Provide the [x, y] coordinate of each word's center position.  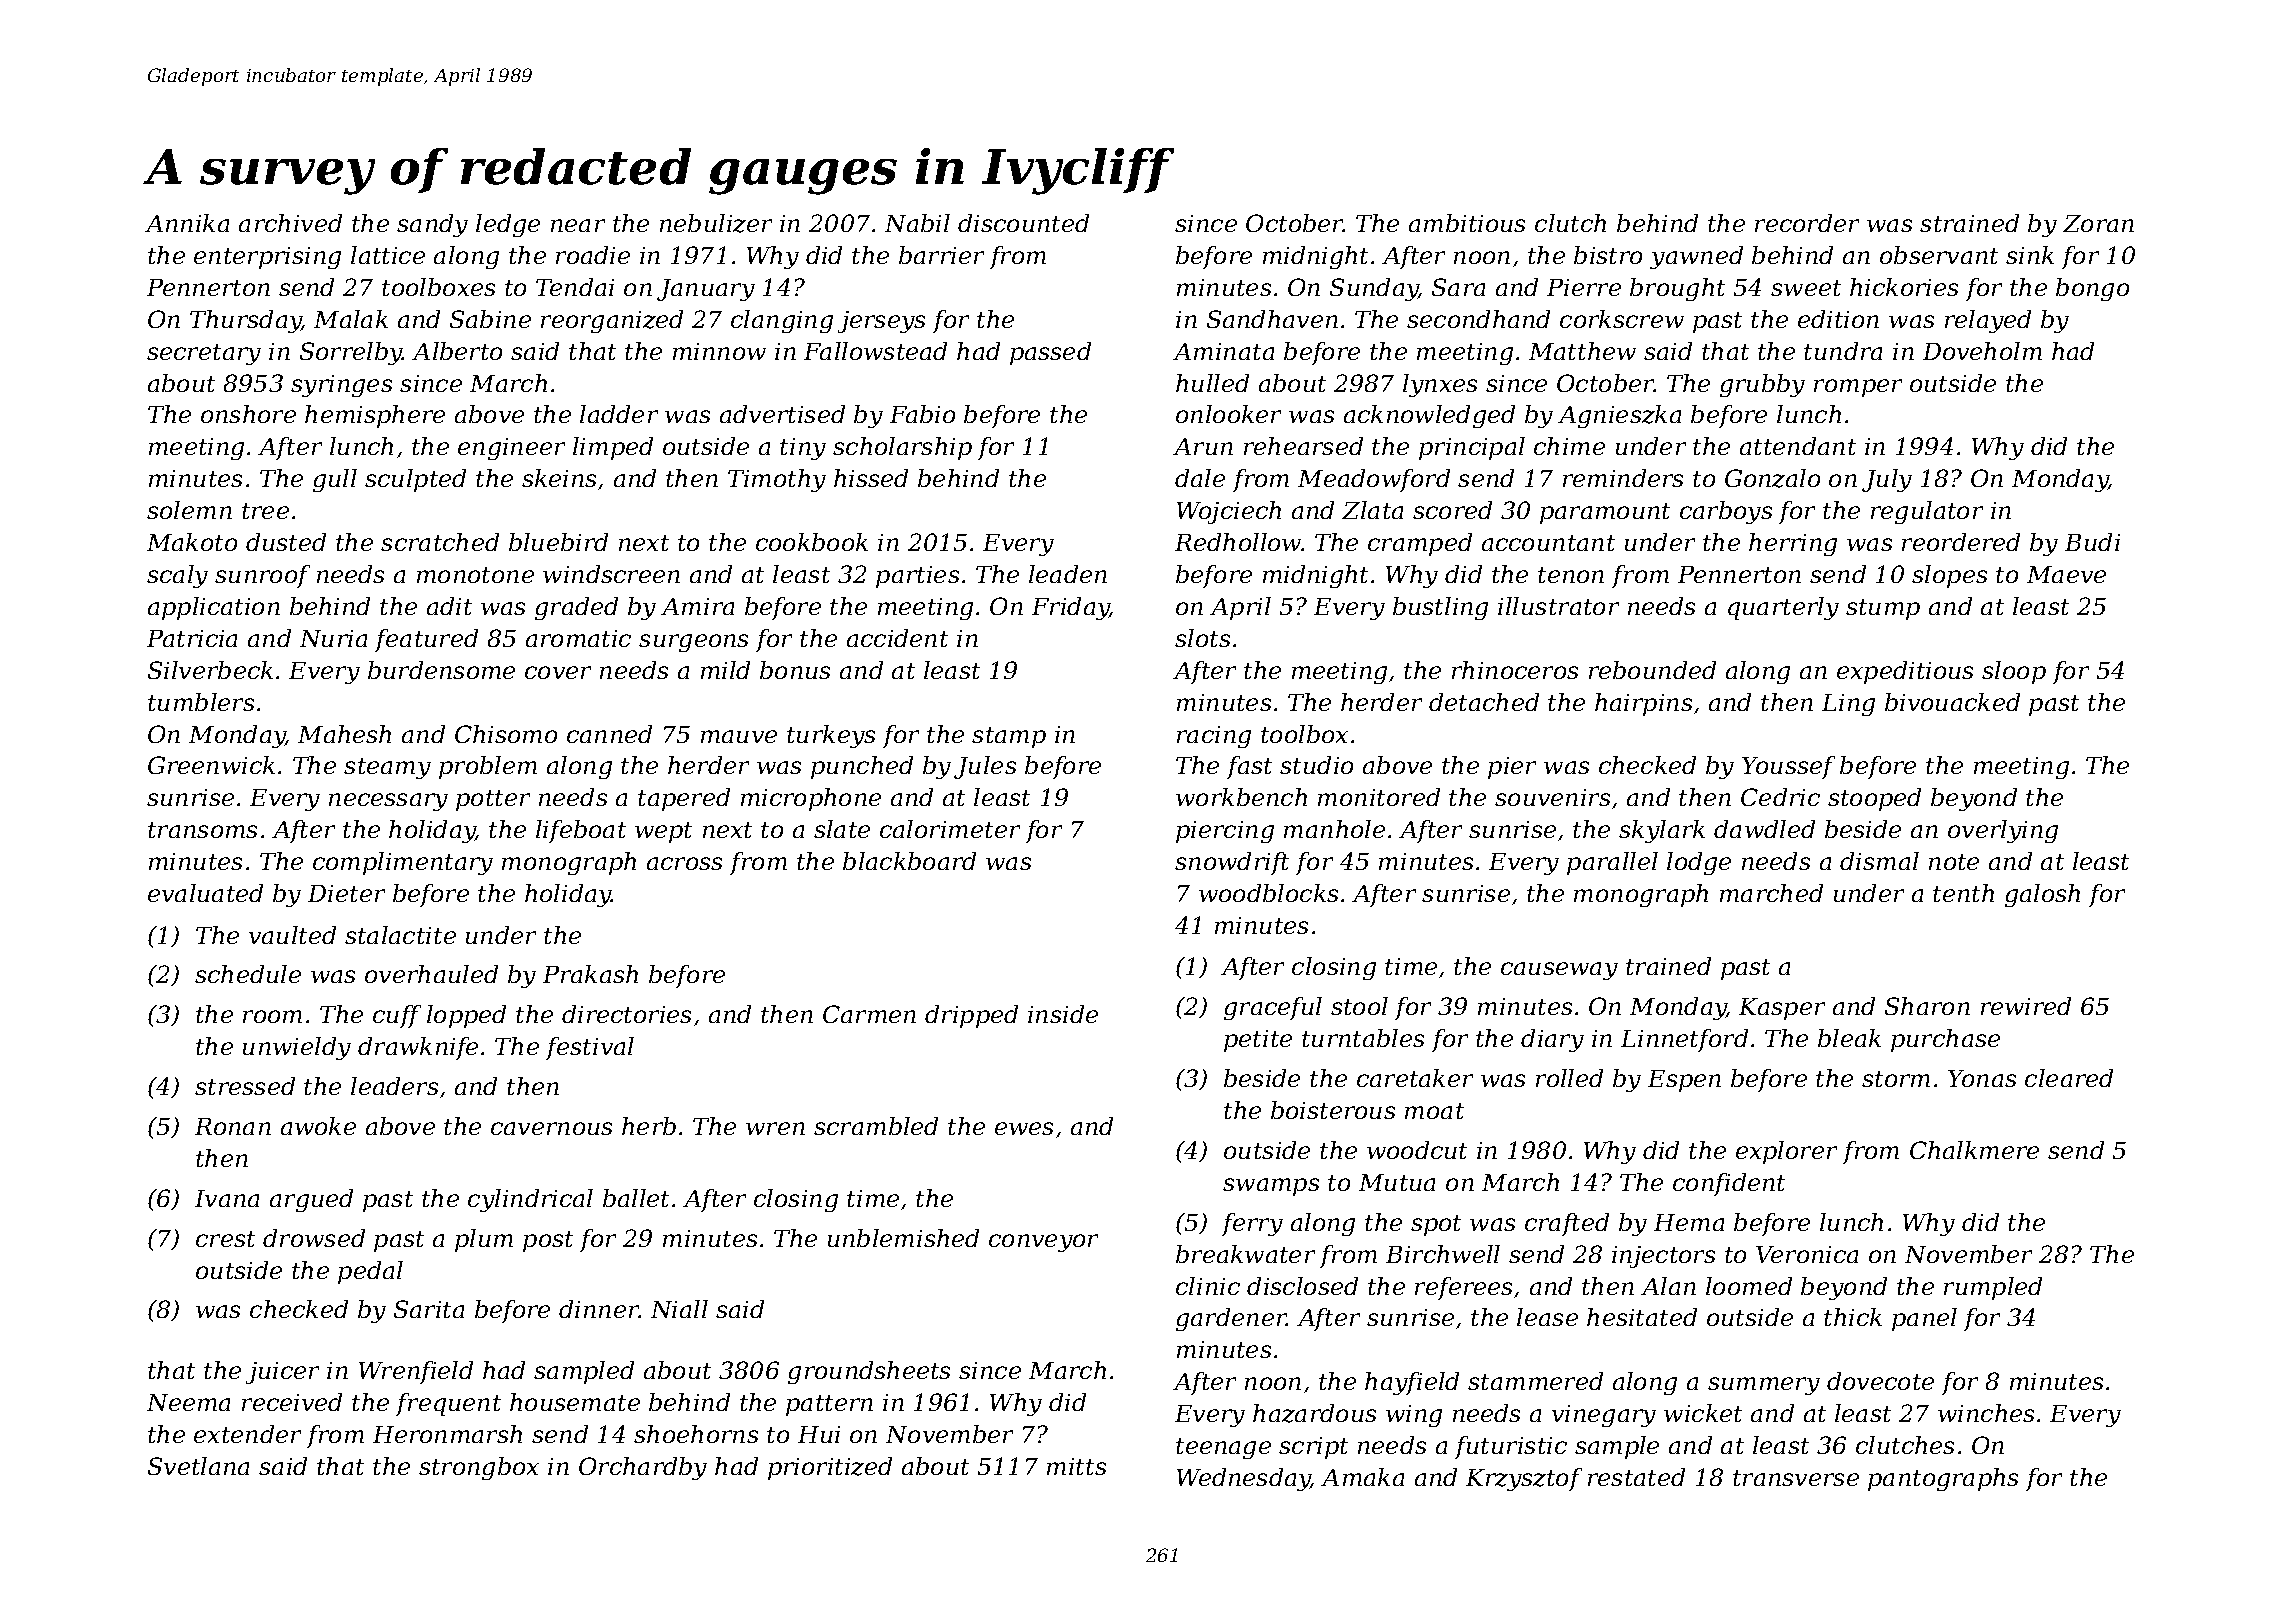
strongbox [479, 1468]
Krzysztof [1524, 1479]
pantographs [1943, 1479]
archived [290, 223]
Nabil [917, 223]
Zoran [2098, 223]
